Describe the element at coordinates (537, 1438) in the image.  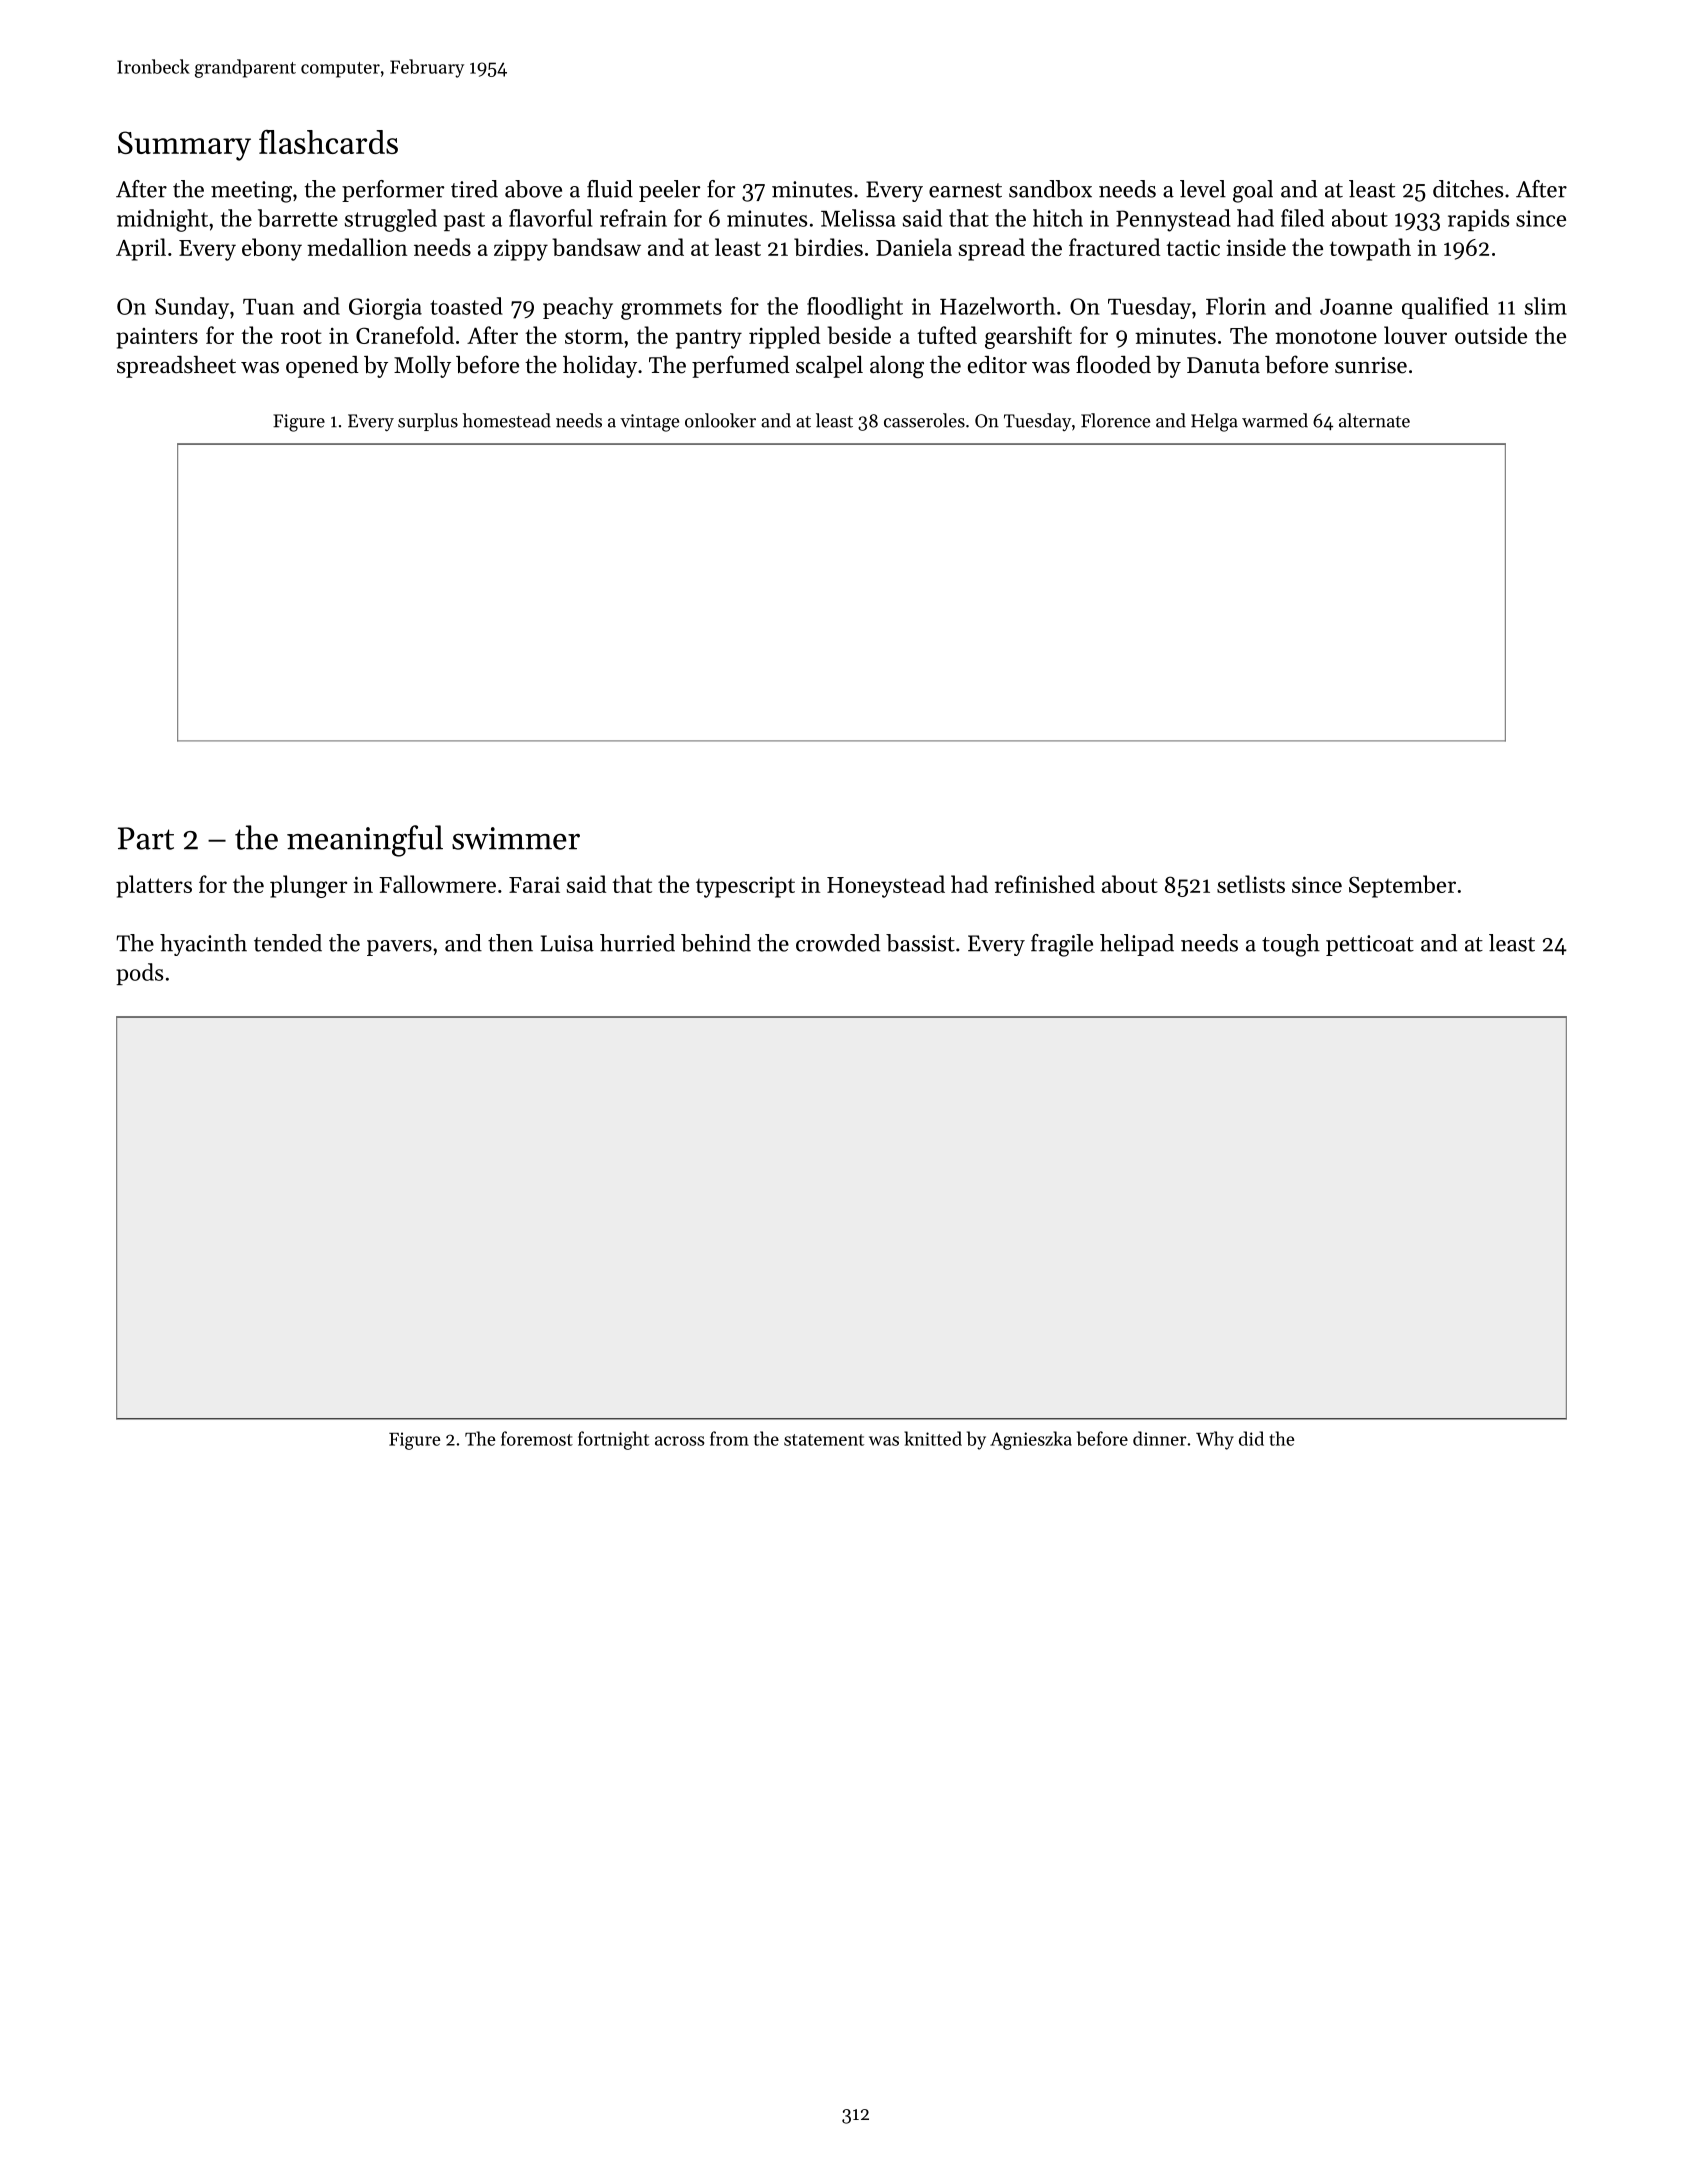
I see `foremost` at that location.
